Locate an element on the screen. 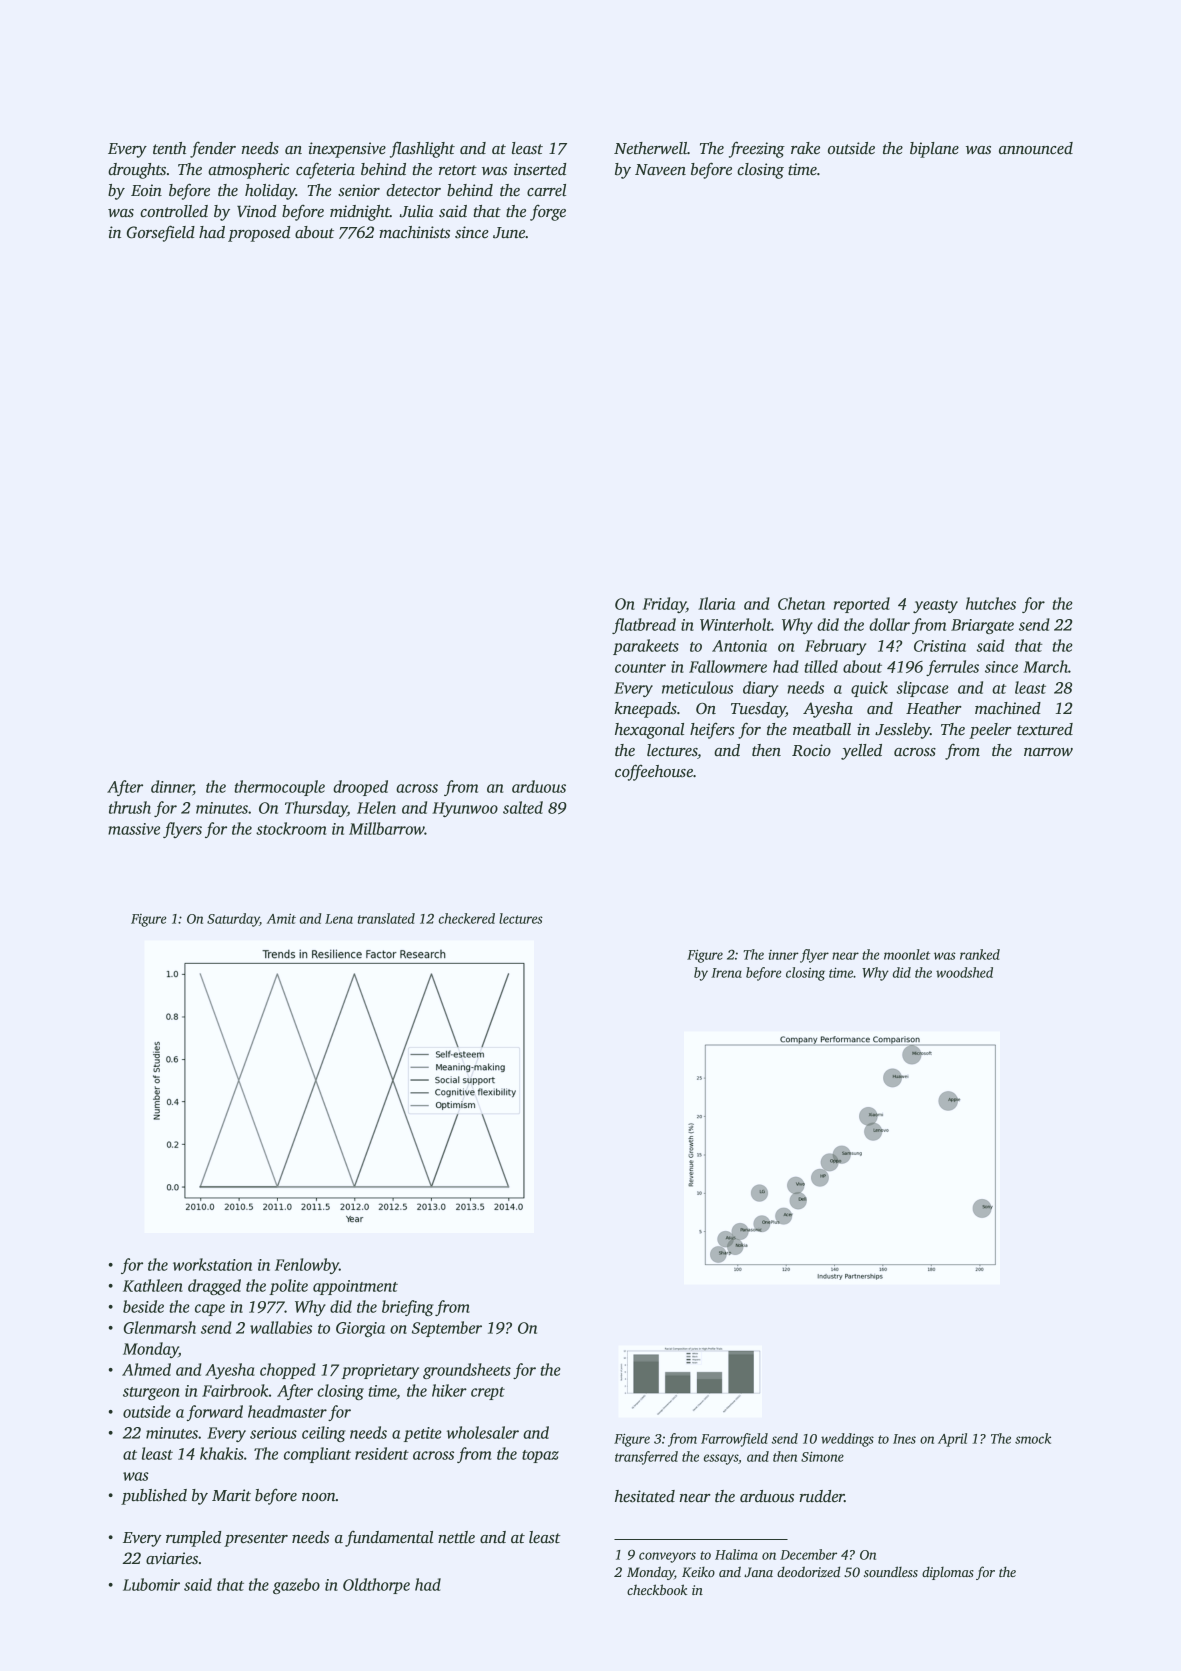  published is located at coordinates (154, 1497).
